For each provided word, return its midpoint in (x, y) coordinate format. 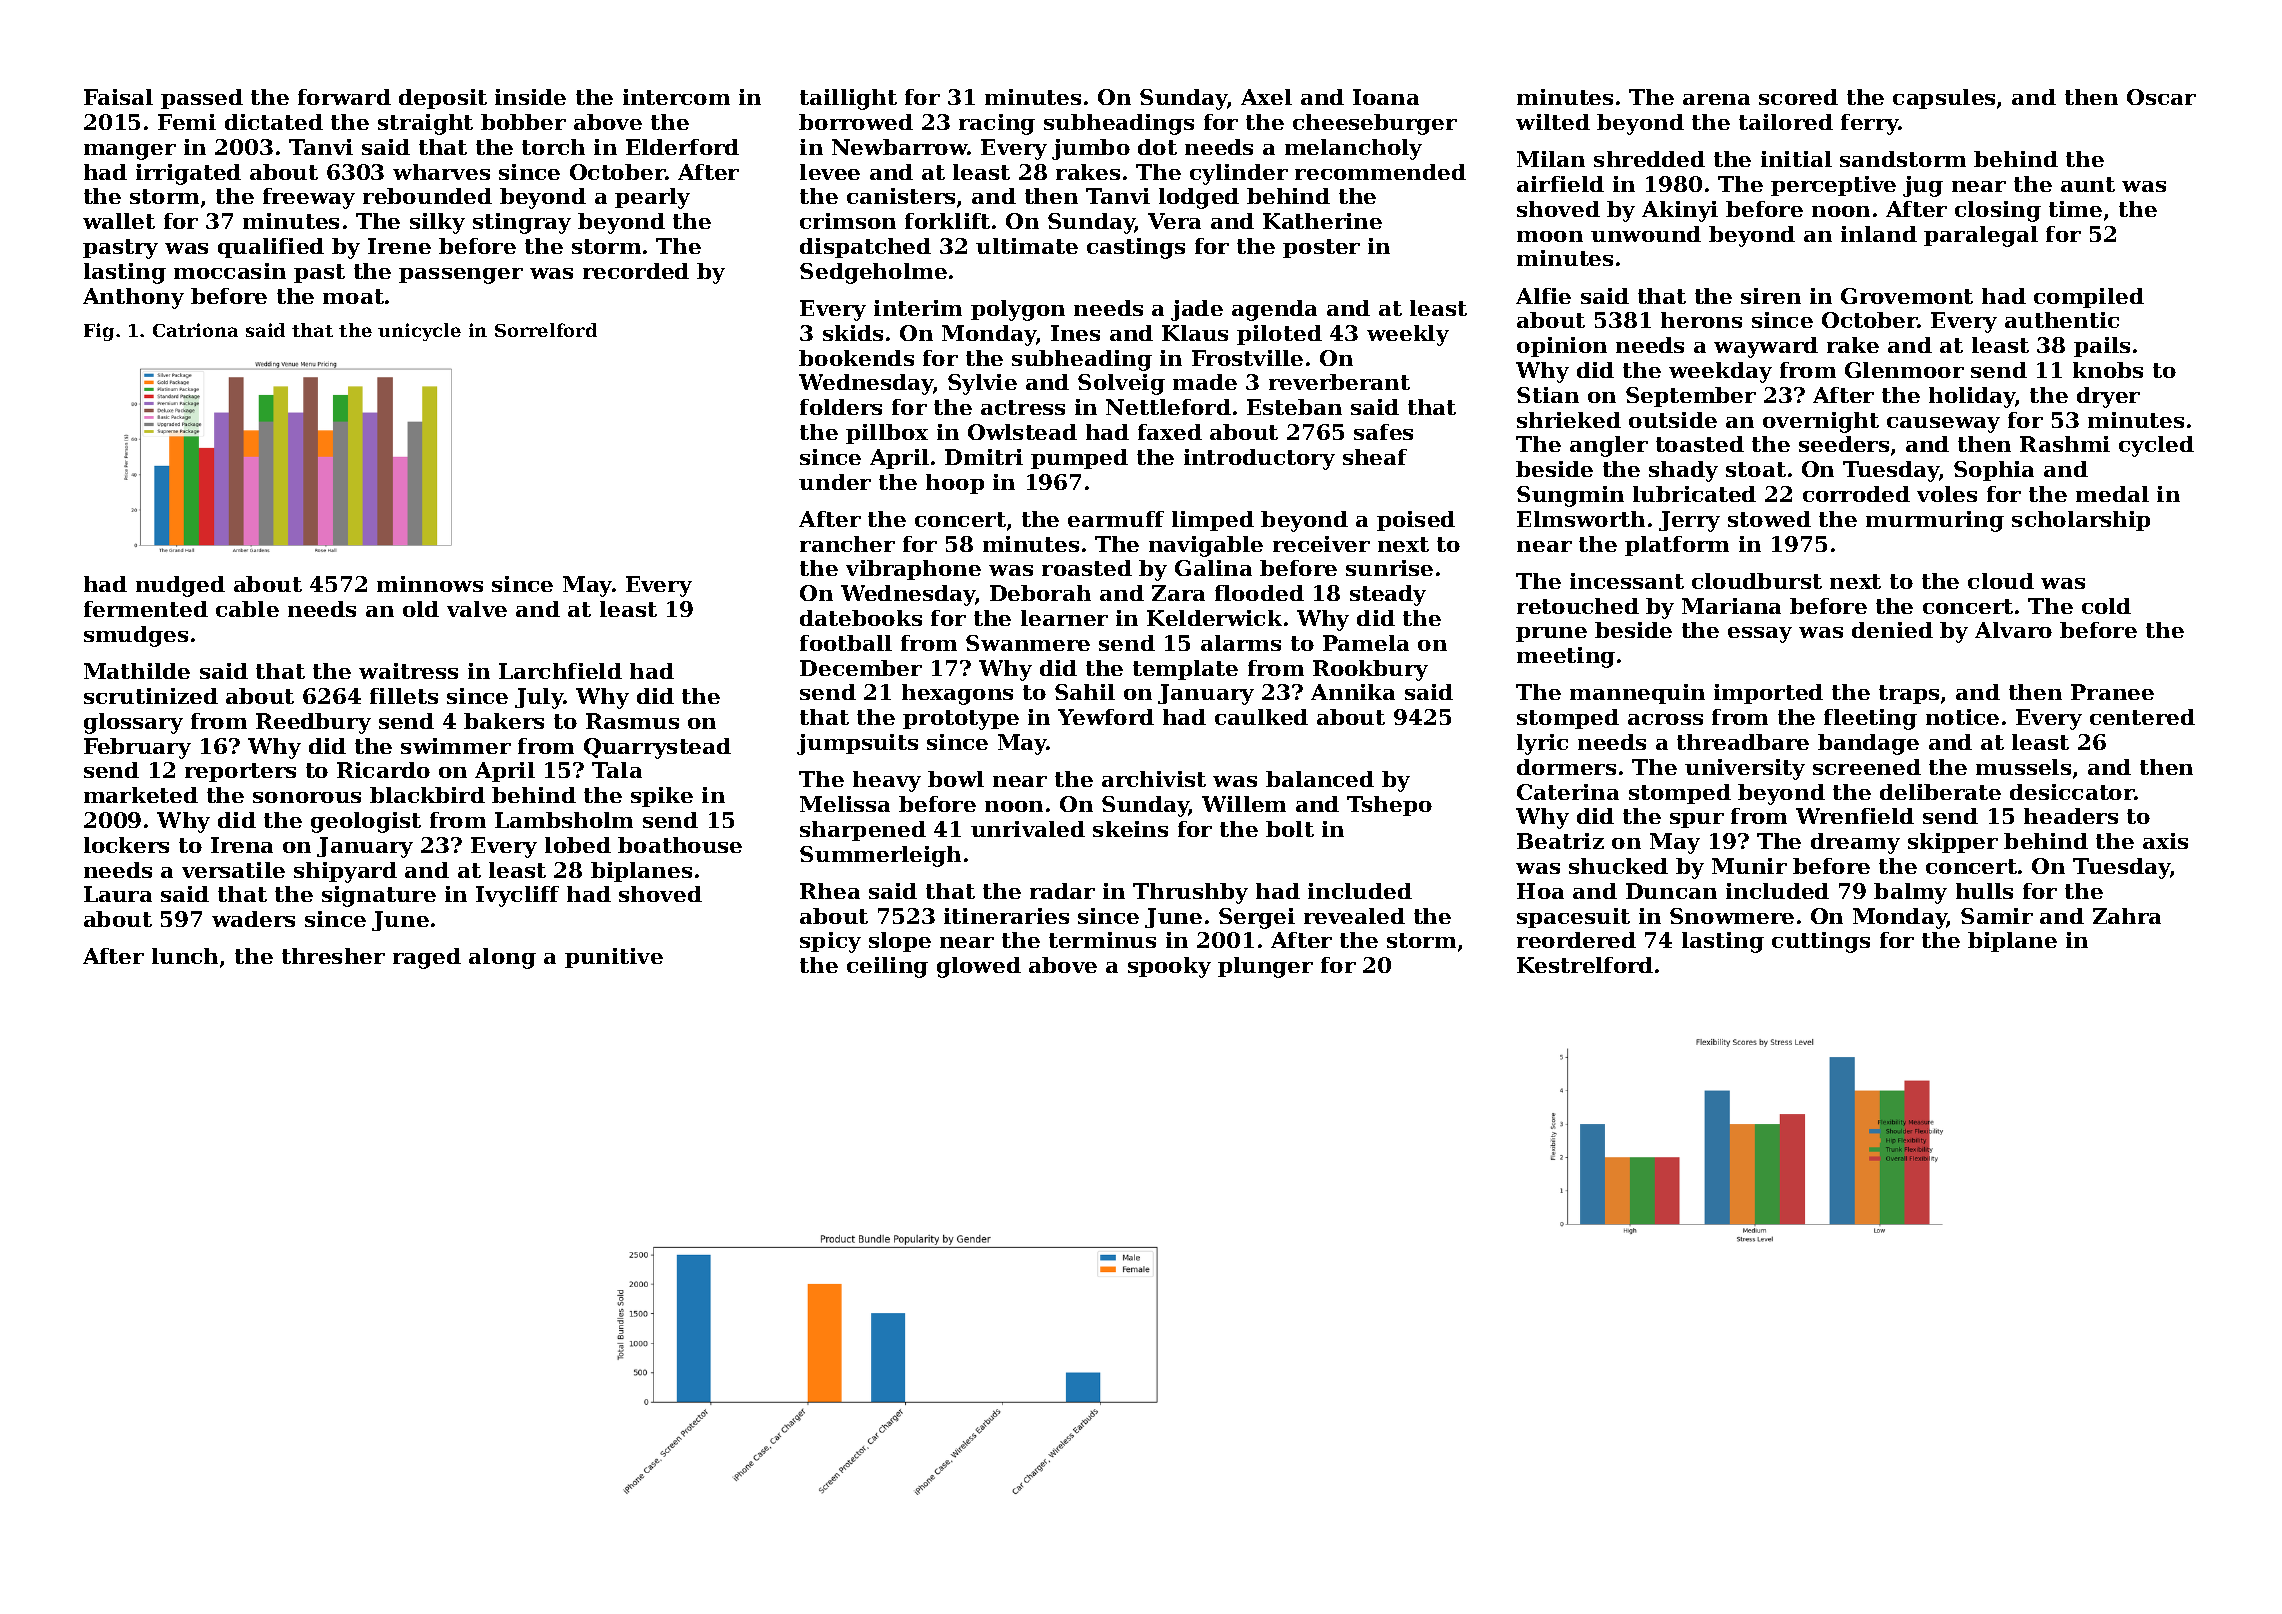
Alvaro (2013, 630)
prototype (961, 720)
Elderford (682, 147)
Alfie (1543, 296)
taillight (848, 99)
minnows (430, 584)
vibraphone (913, 570)
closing (1998, 211)
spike (662, 797)
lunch (185, 956)
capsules (1944, 99)
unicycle (419, 332)
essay (1760, 635)
